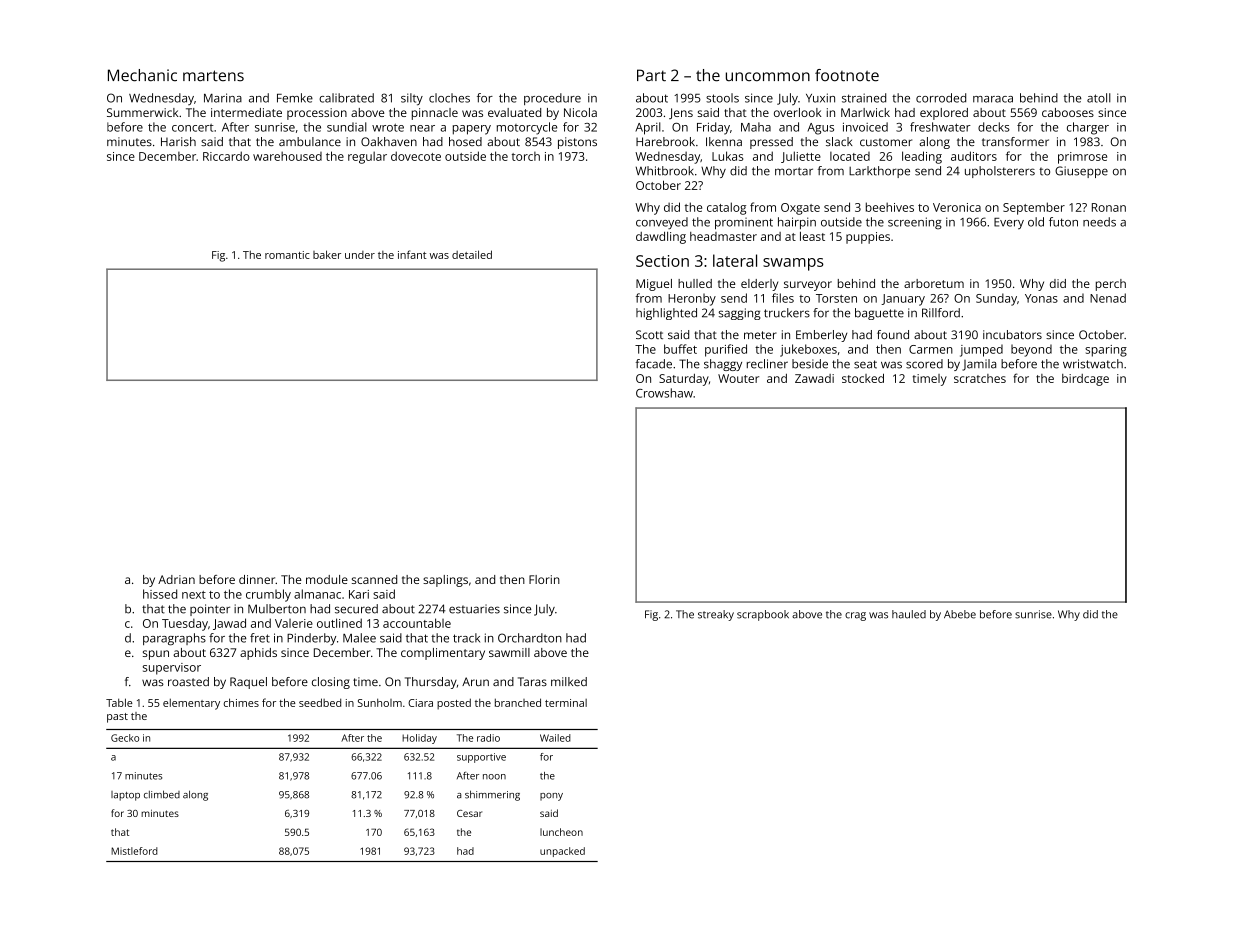  What do you see at coordinates (981, 350) in the image?
I see `jumped` at bounding box center [981, 350].
